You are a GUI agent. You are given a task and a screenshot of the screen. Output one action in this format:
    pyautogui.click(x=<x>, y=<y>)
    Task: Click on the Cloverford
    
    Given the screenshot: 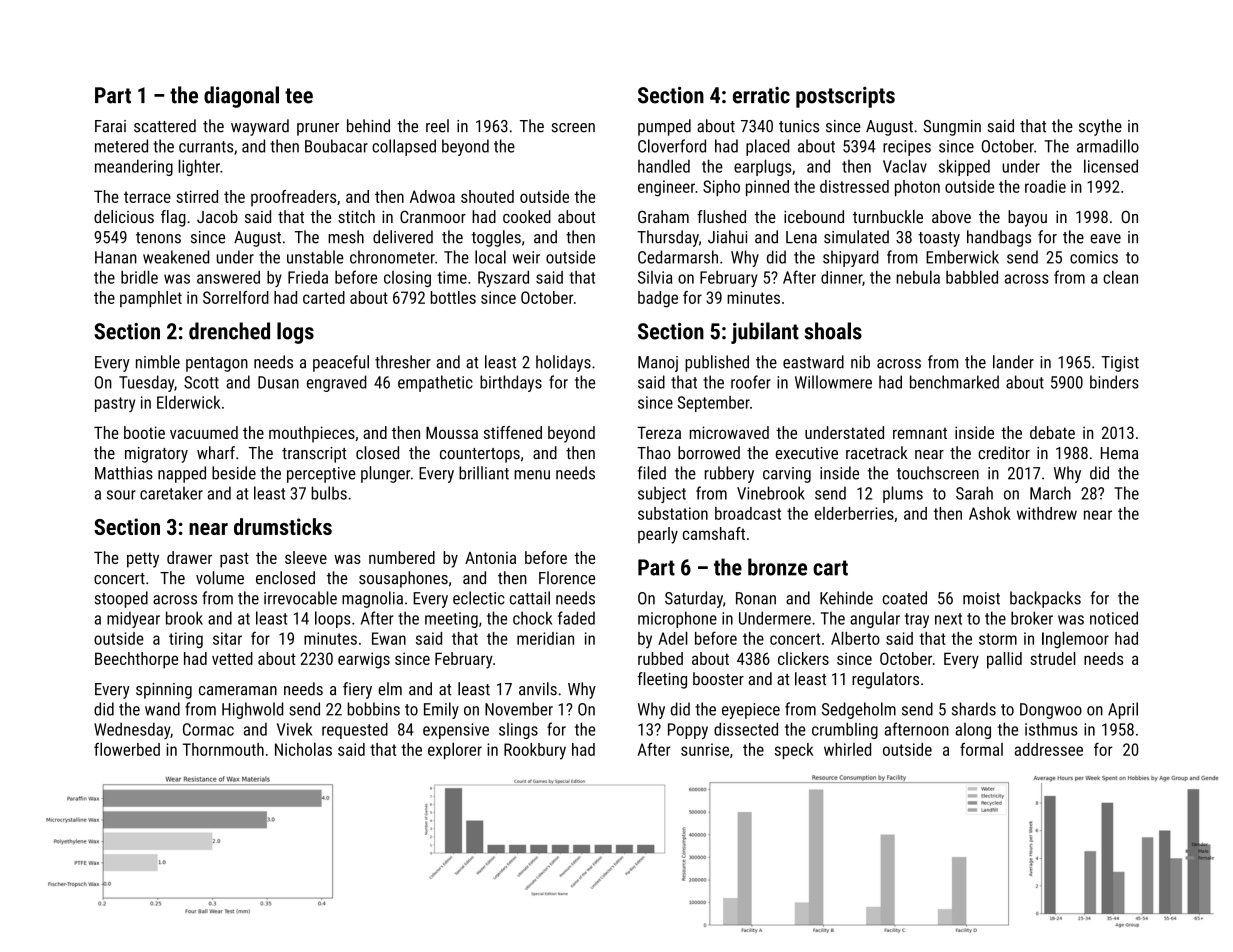 What is the action you would take?
    pyautogui.click(x=672, y=146)
